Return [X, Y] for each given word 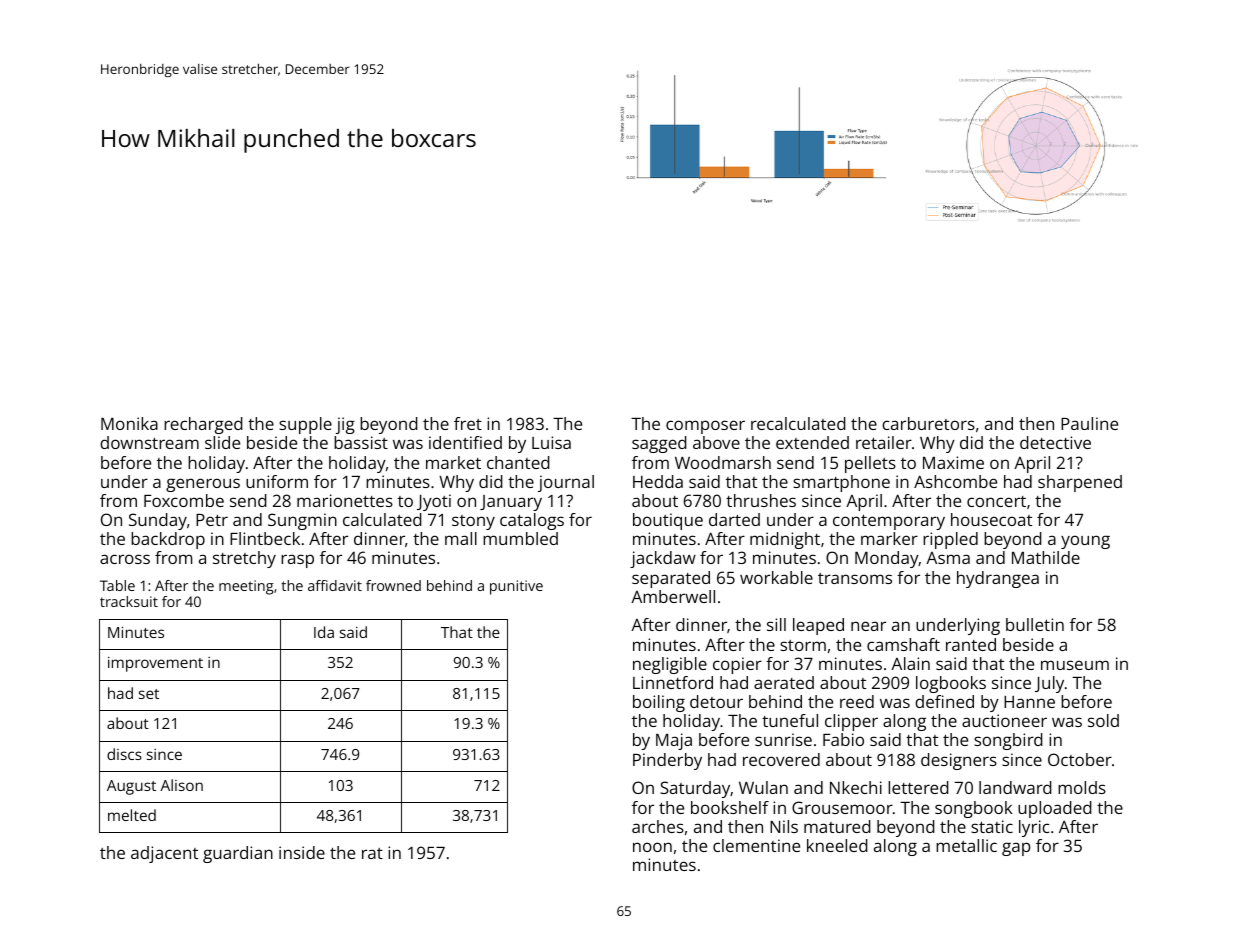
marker [889, 538]
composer [705, 427]
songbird [1008, 741]
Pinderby [667, 761]
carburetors [928, 423]
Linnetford [673, 682]
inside [302, 852]
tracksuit [129, 601]
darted [734, 519]
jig [345, 425]
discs [124, 754]
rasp [297, 561]
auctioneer [1004, 720]
